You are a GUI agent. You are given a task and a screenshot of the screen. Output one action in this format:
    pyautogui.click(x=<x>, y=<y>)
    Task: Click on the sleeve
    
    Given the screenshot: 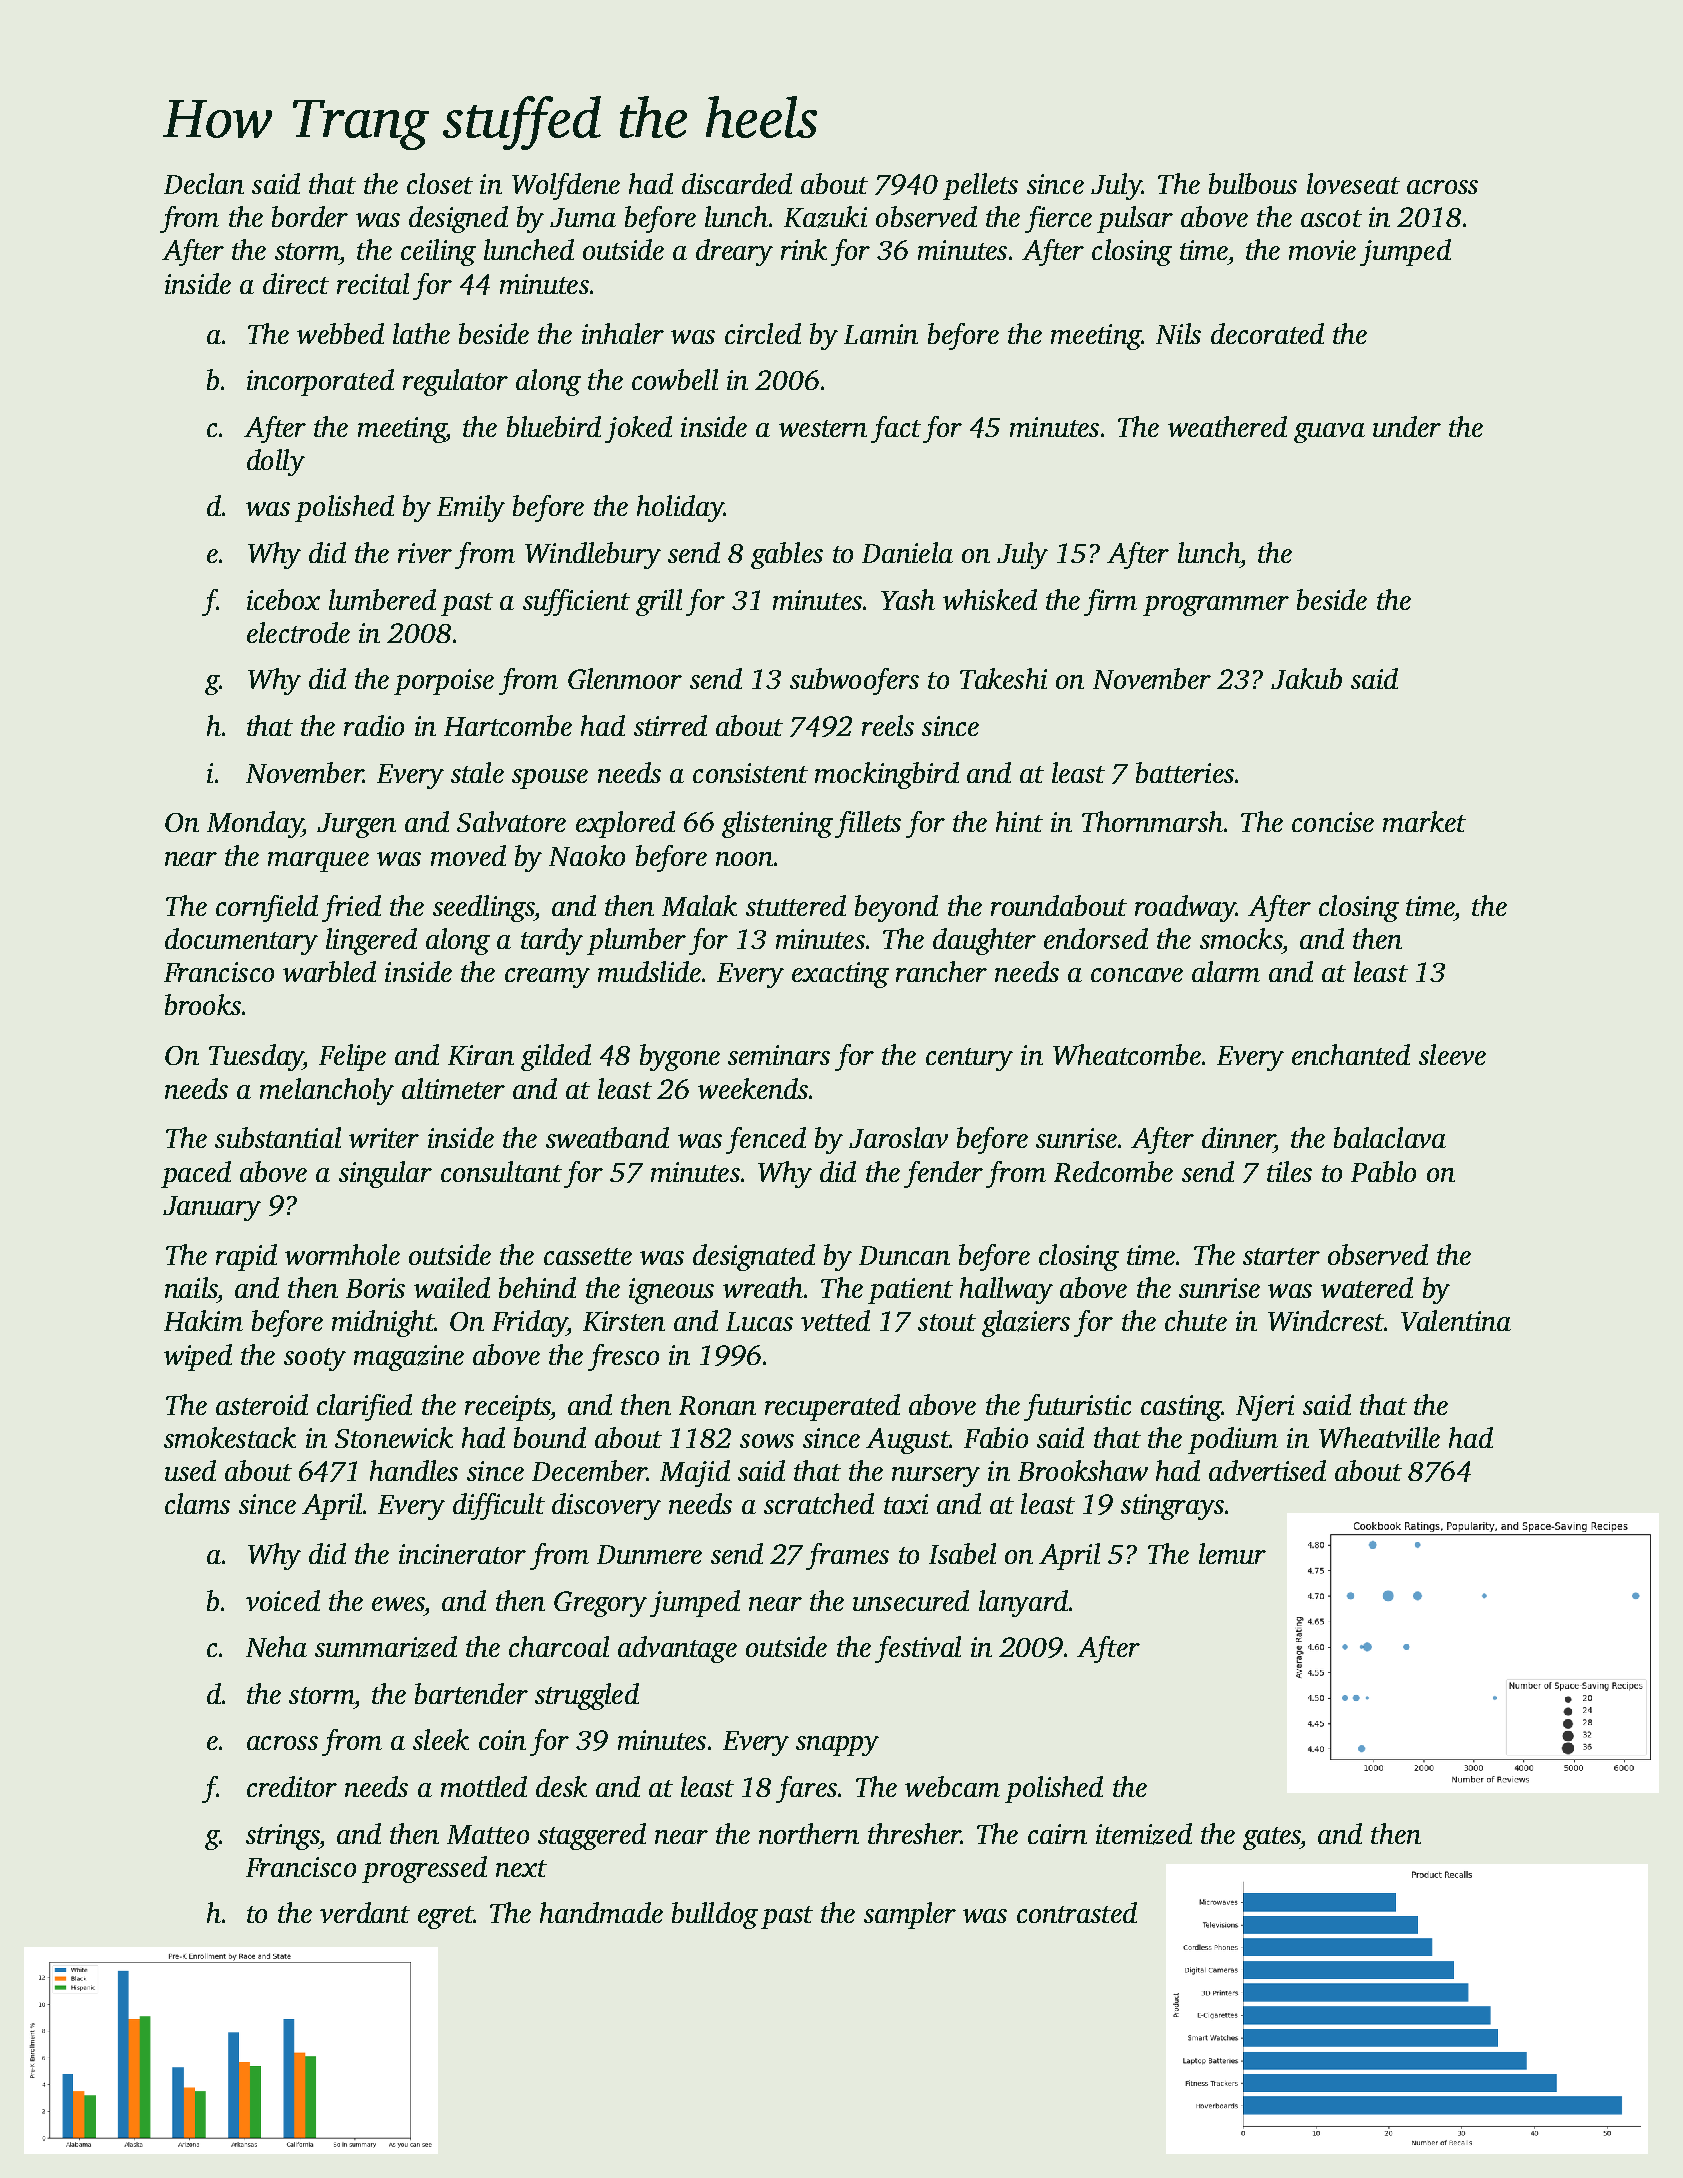 What is the action you would take?
    pyautogui.click(x=1452, y=1054)
